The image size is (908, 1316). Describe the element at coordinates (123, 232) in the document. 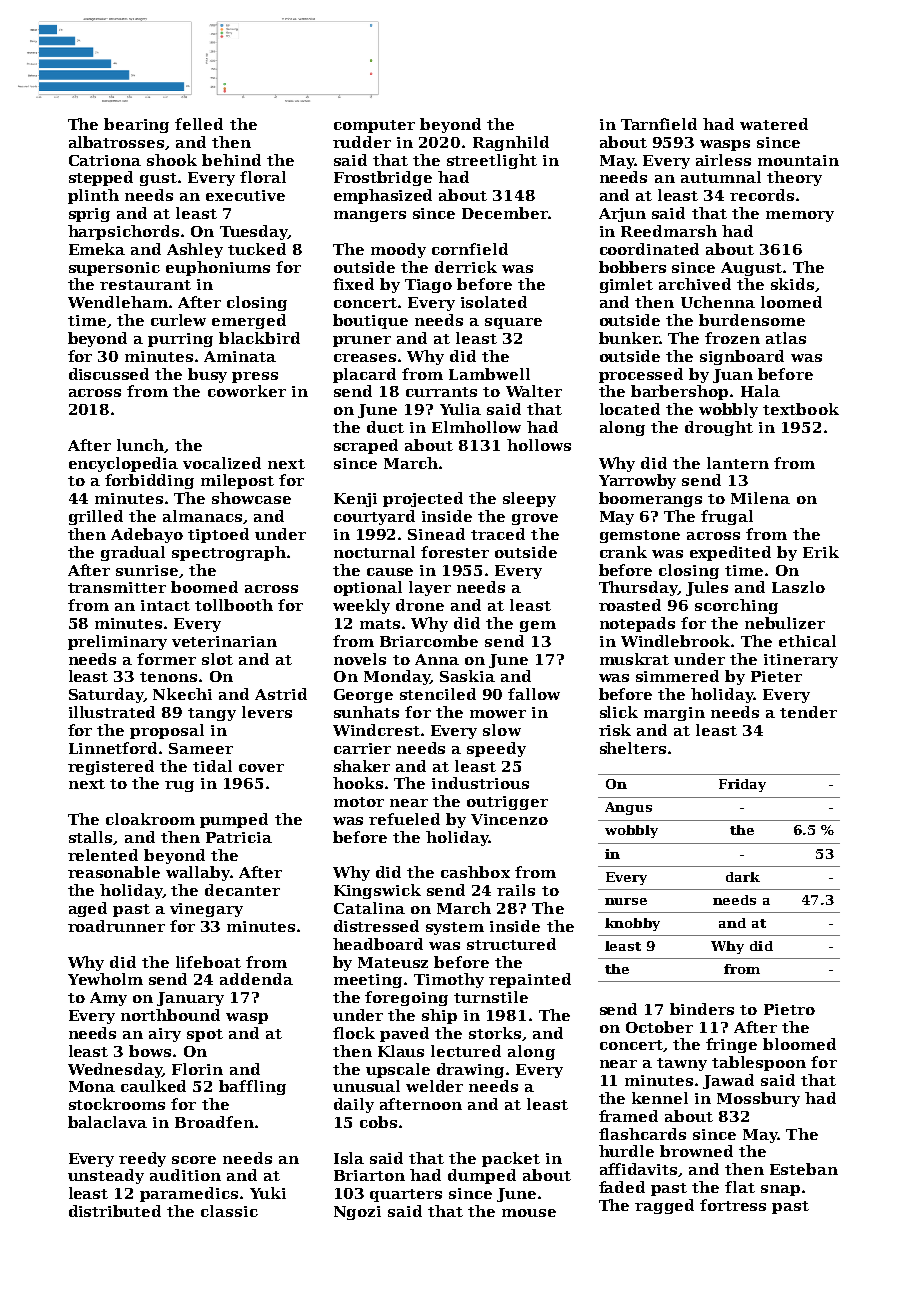

I see `harpsichords` at that location.
